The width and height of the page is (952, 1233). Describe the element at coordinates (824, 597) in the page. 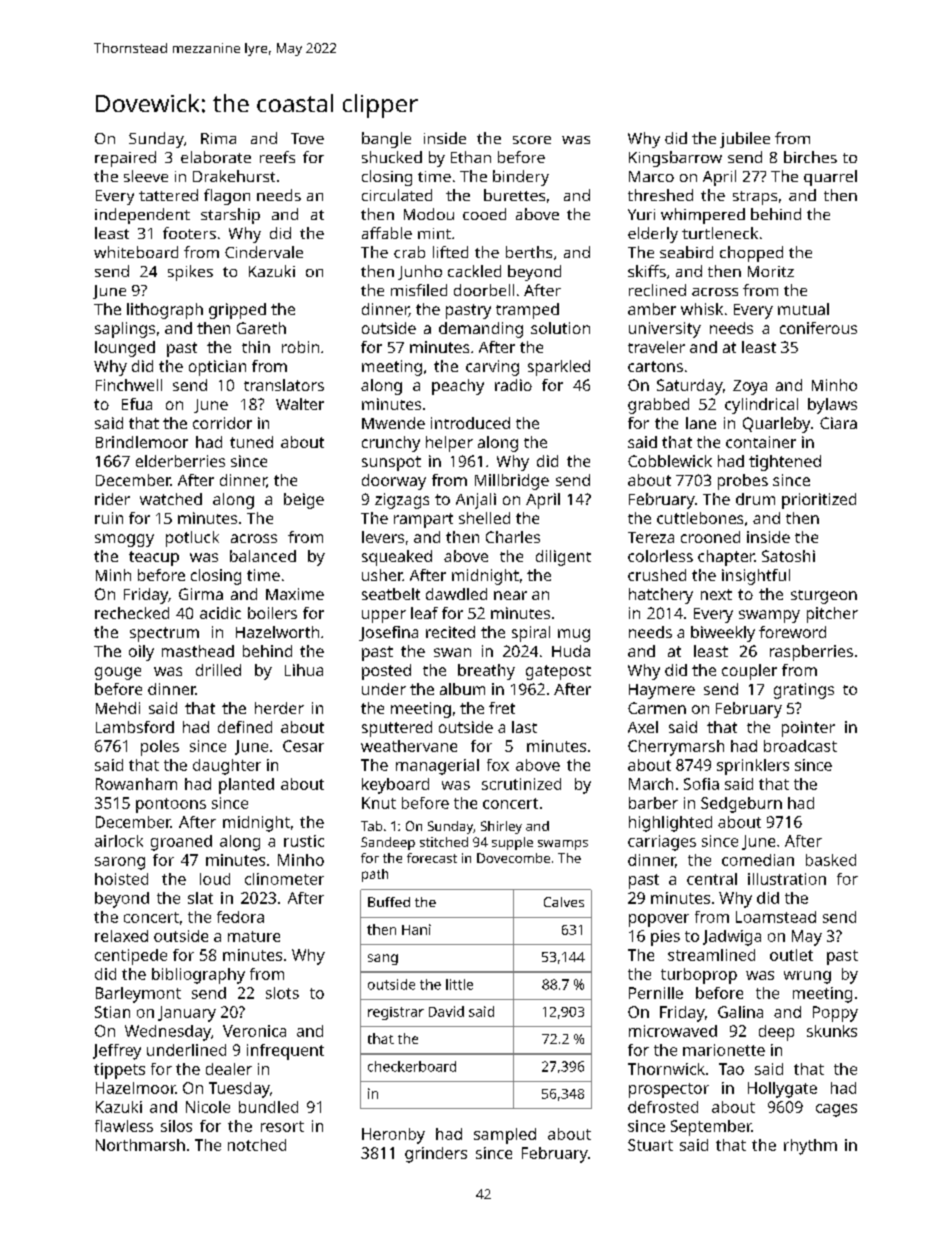

I see `sturgeon` at that location.
